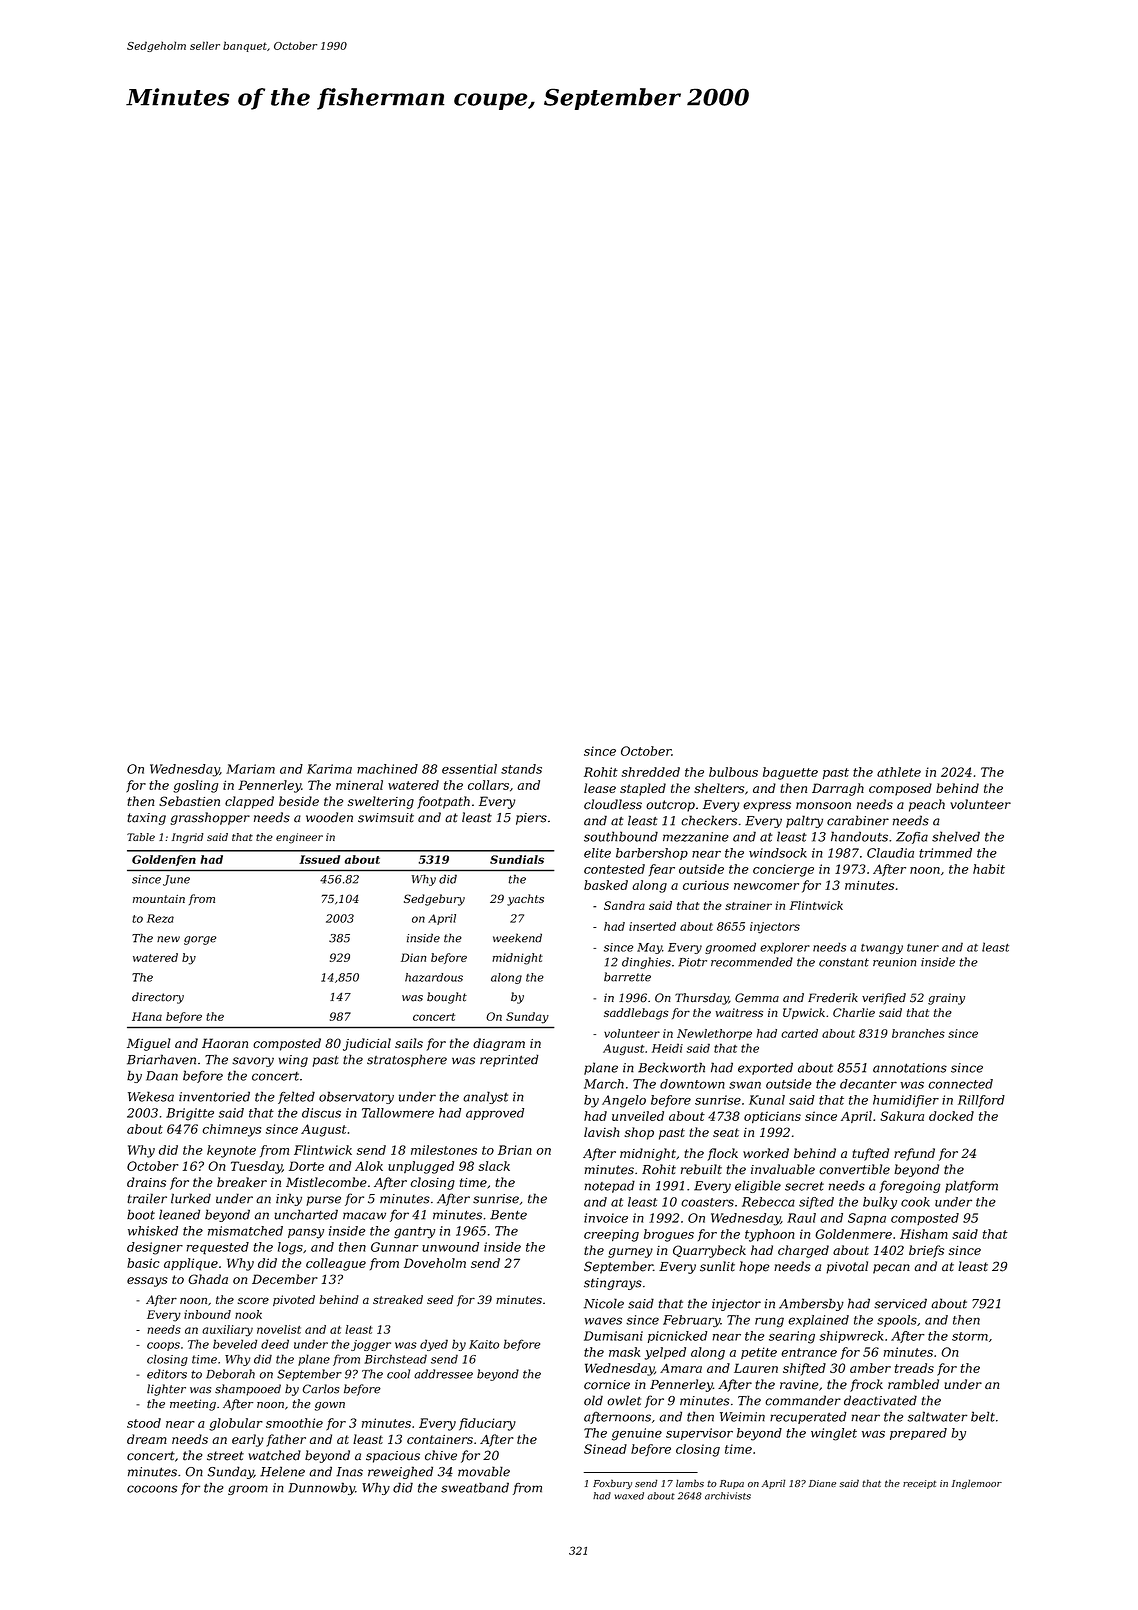  Describe the element at coordinates (322, 1488) in the screenshot. I see `Dunnowby` at that location.
